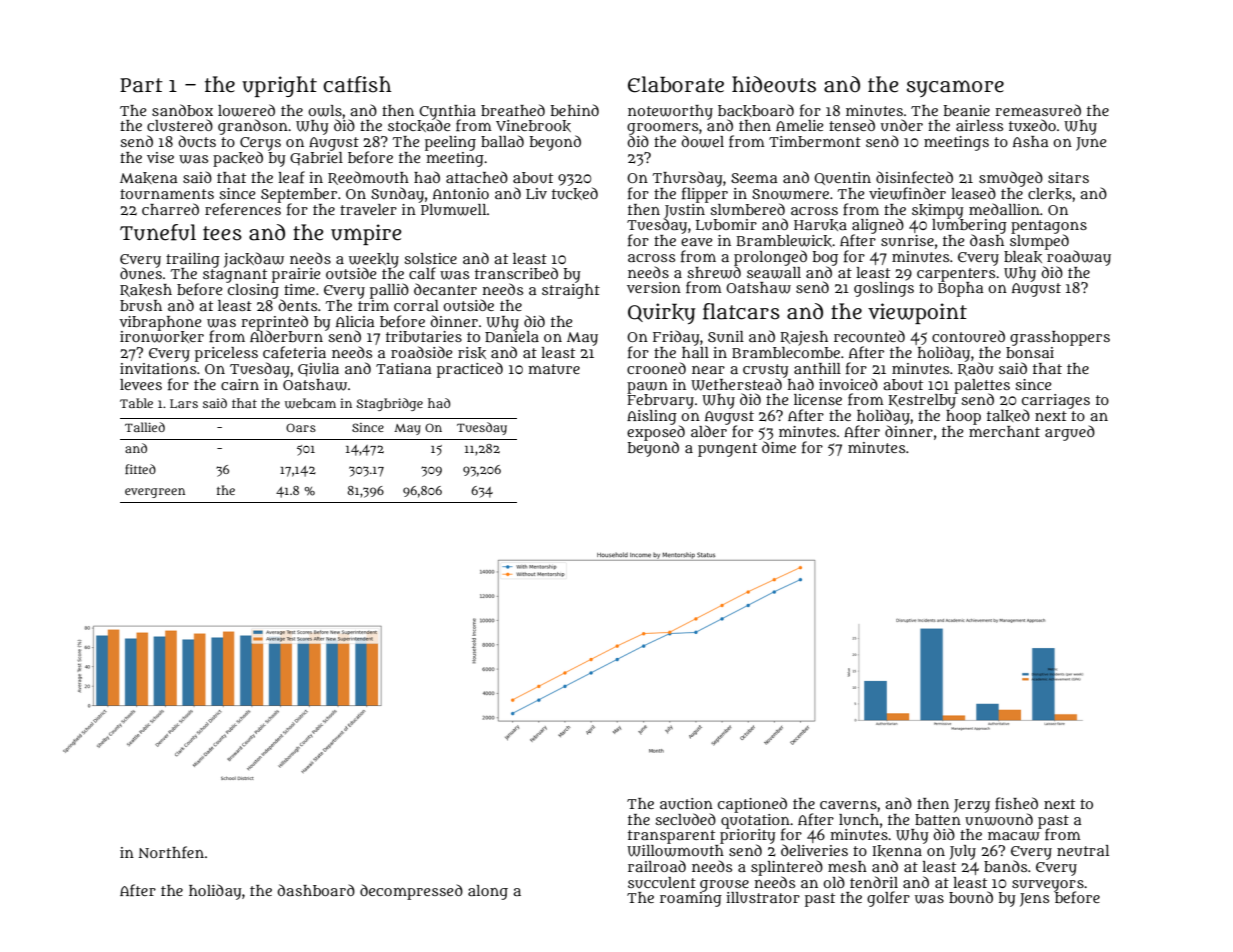 The height and width of the document is (952, 1233). I want to click on owls, so click(325, 111).
